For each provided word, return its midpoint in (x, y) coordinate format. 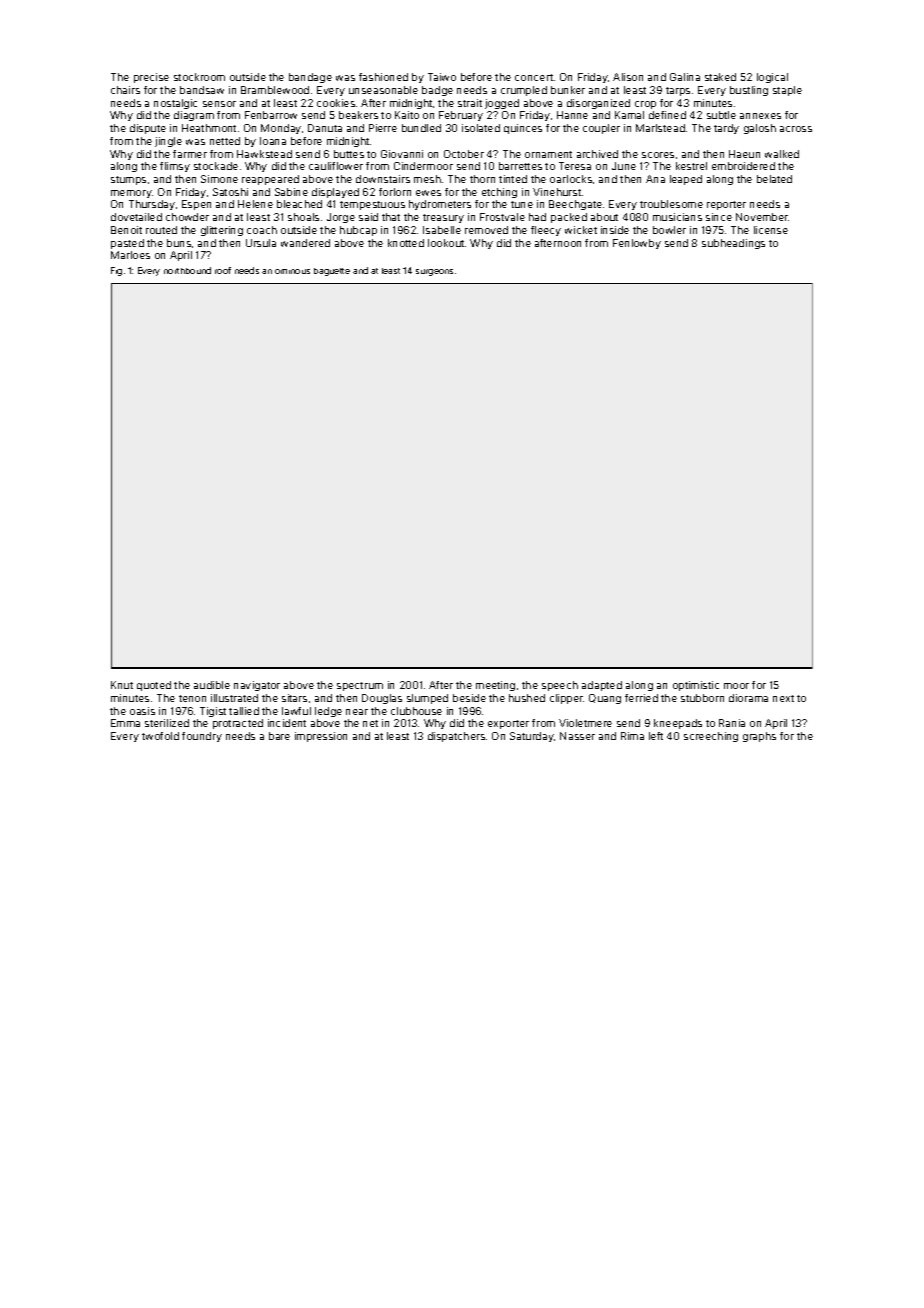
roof (223, 270)
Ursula (261, 243)
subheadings (733, 244)
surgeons (434, 272)
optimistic (696, 686)
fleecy (546, 231)
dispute (148, 129)
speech (560, 686)
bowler (669, 230)
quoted (154, 686)
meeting (495, 686)
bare (279, 736)
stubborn (702, 698)
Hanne (572, 115)
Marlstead (660, 128)
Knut (122, 685)
